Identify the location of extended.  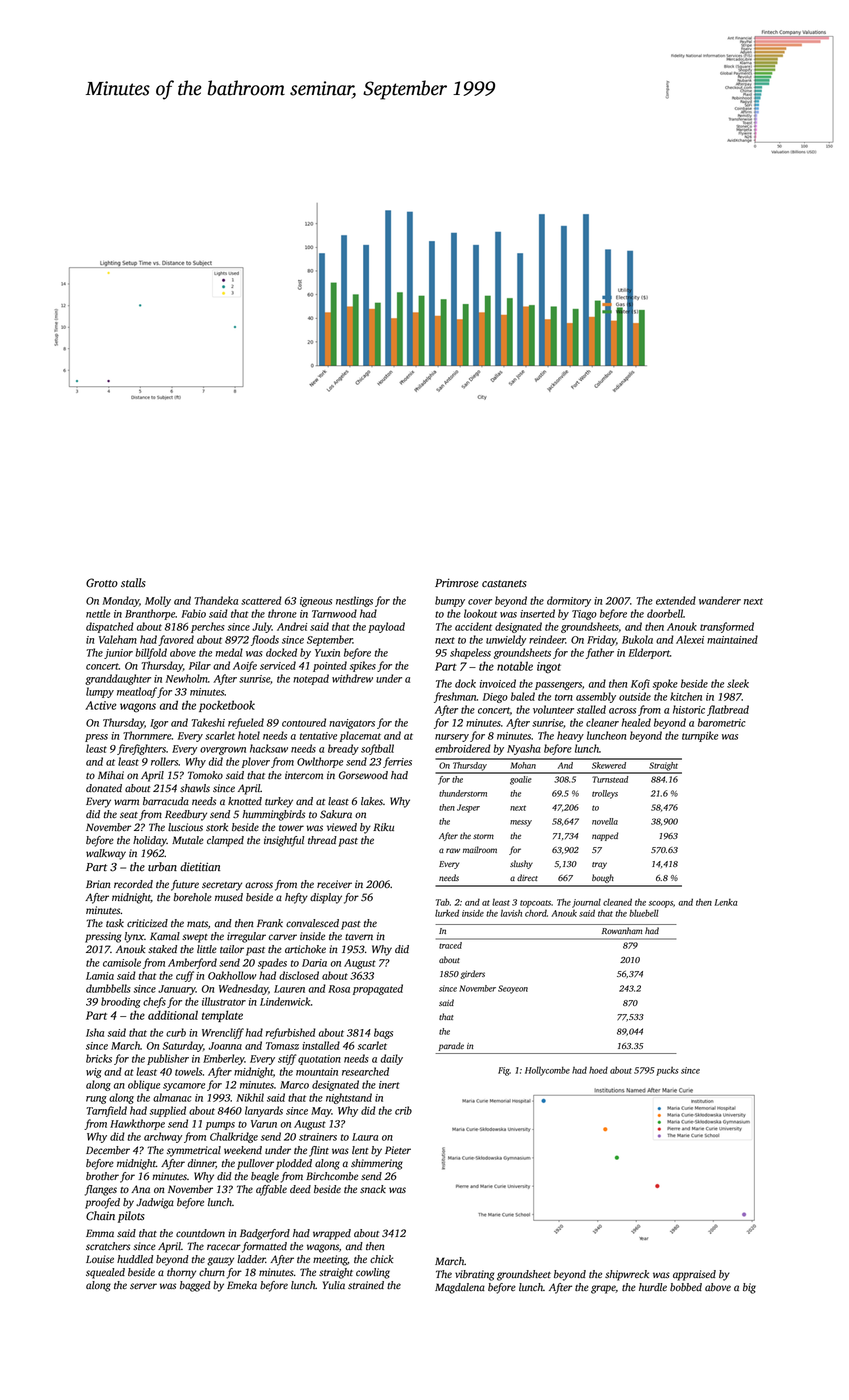
(676, 600).
